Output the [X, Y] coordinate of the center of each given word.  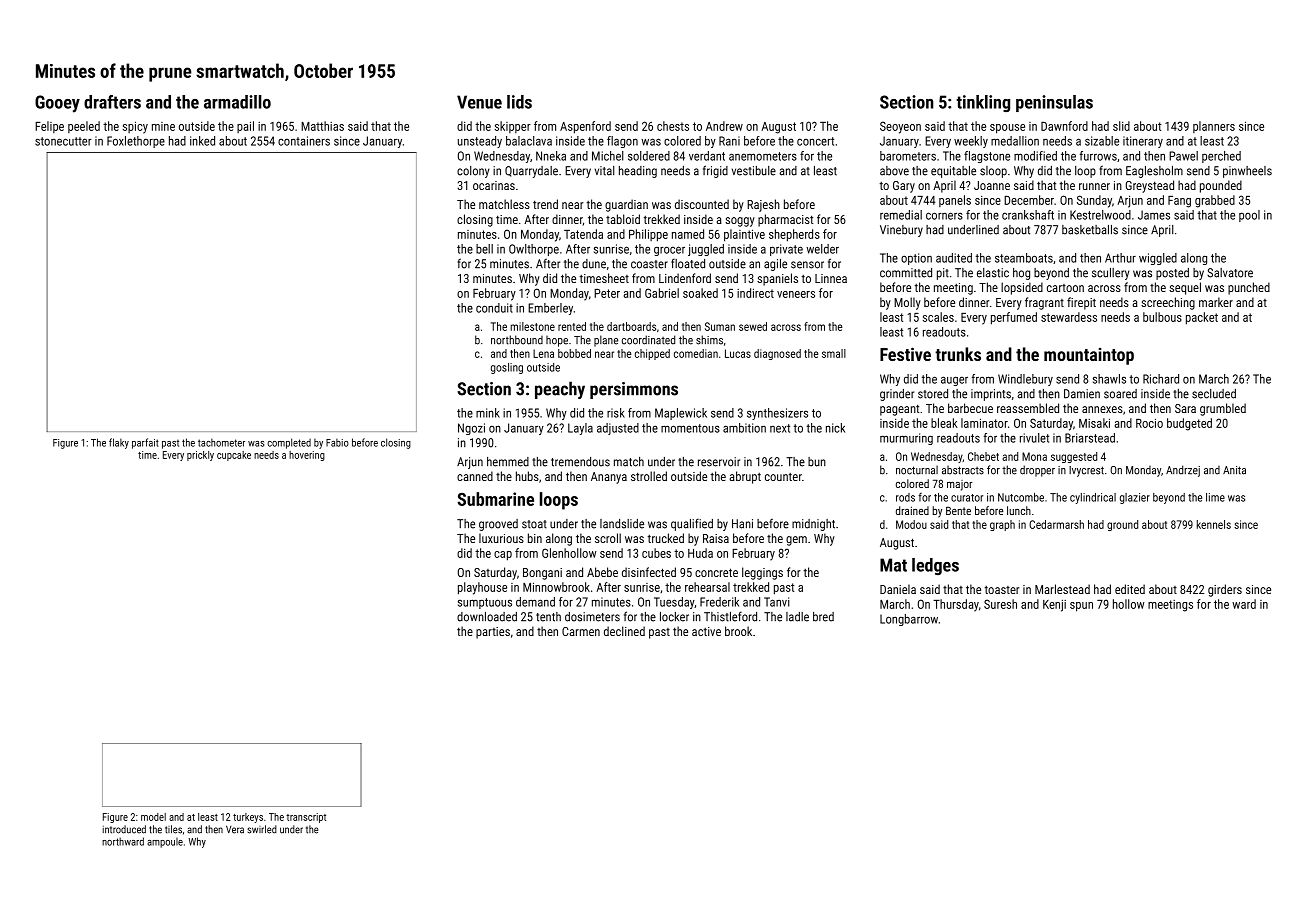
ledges [935, 566]
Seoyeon [900, 127]
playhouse [482, 588]
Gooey [57, 104]
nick [835, 428]
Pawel [1183, 156]
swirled [262, 829]
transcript [306, 818]
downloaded [487, 617]
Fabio [337, 442]
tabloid [623, 219]
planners [1214, 127]
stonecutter [63, 141]
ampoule [165, 843]
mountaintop [1089, 356]
